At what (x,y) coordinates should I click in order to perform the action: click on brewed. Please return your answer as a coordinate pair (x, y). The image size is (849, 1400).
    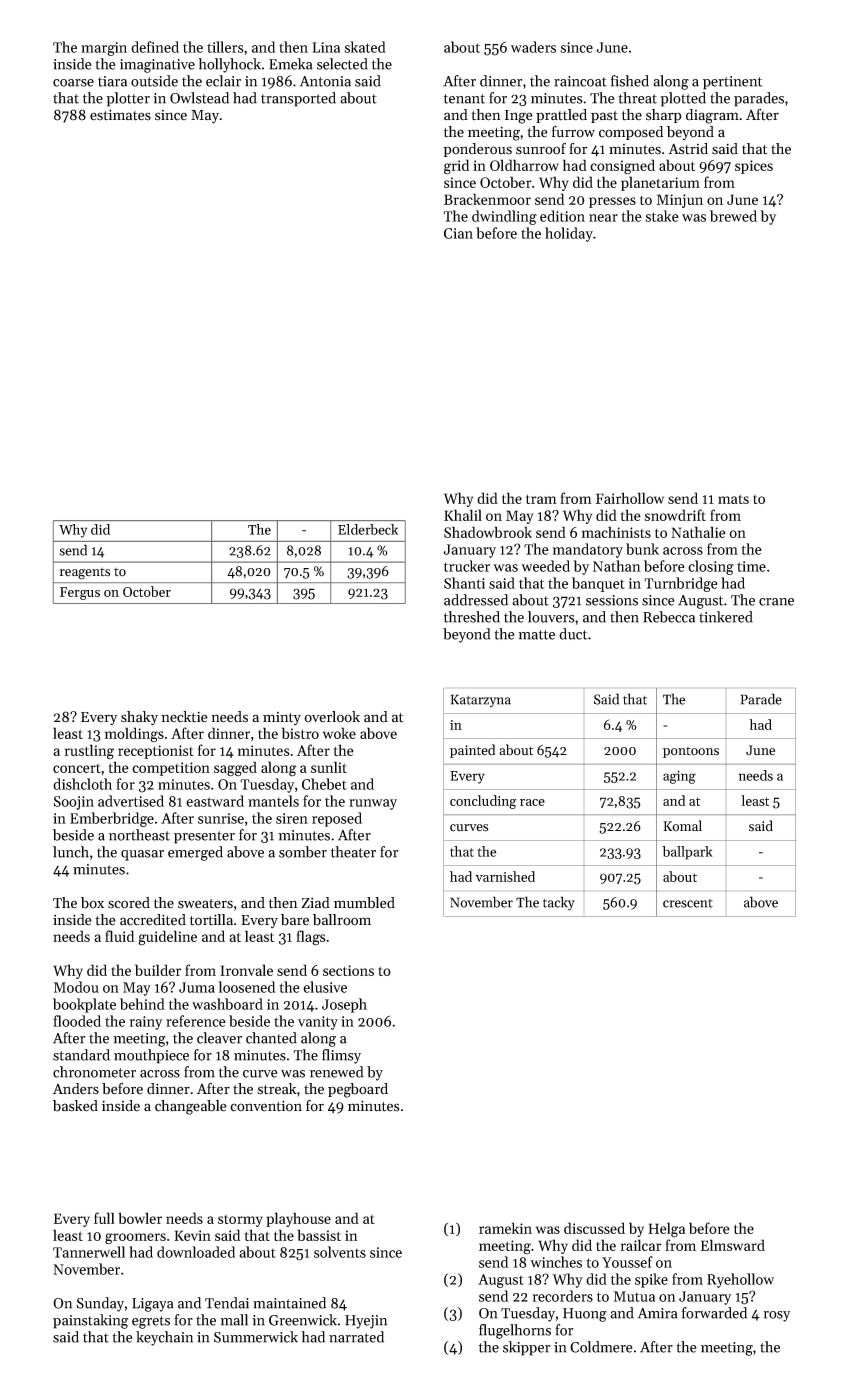
    Looking at the image, I should click on (733, 216).
